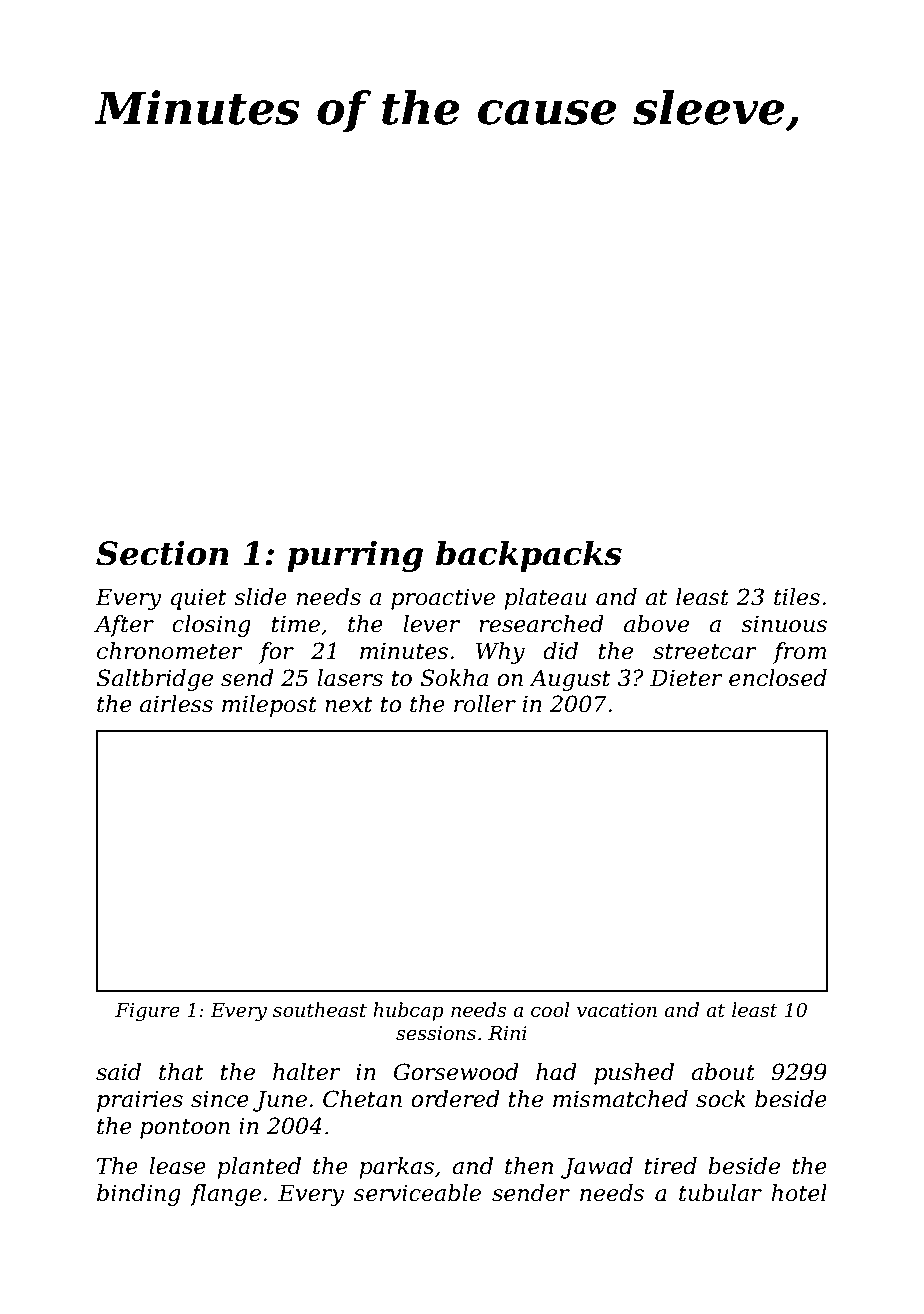 The height and width of the page is (1314, 924). What do you see at coordinates (269, 706) in the page?
I see `milepost` at bounding box center [269, 706].
